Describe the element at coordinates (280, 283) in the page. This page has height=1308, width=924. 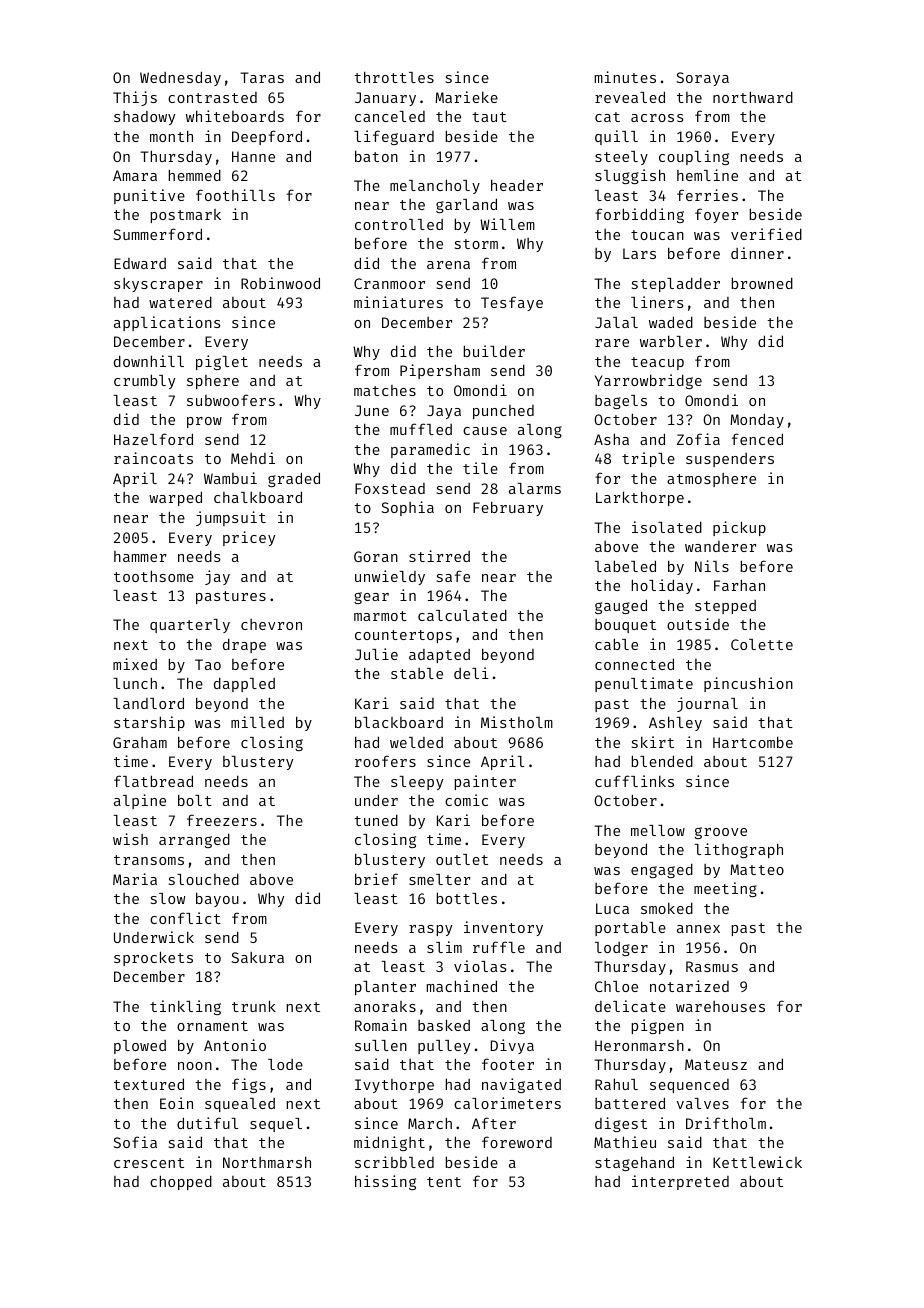
I see `Robinwood` at that location.
